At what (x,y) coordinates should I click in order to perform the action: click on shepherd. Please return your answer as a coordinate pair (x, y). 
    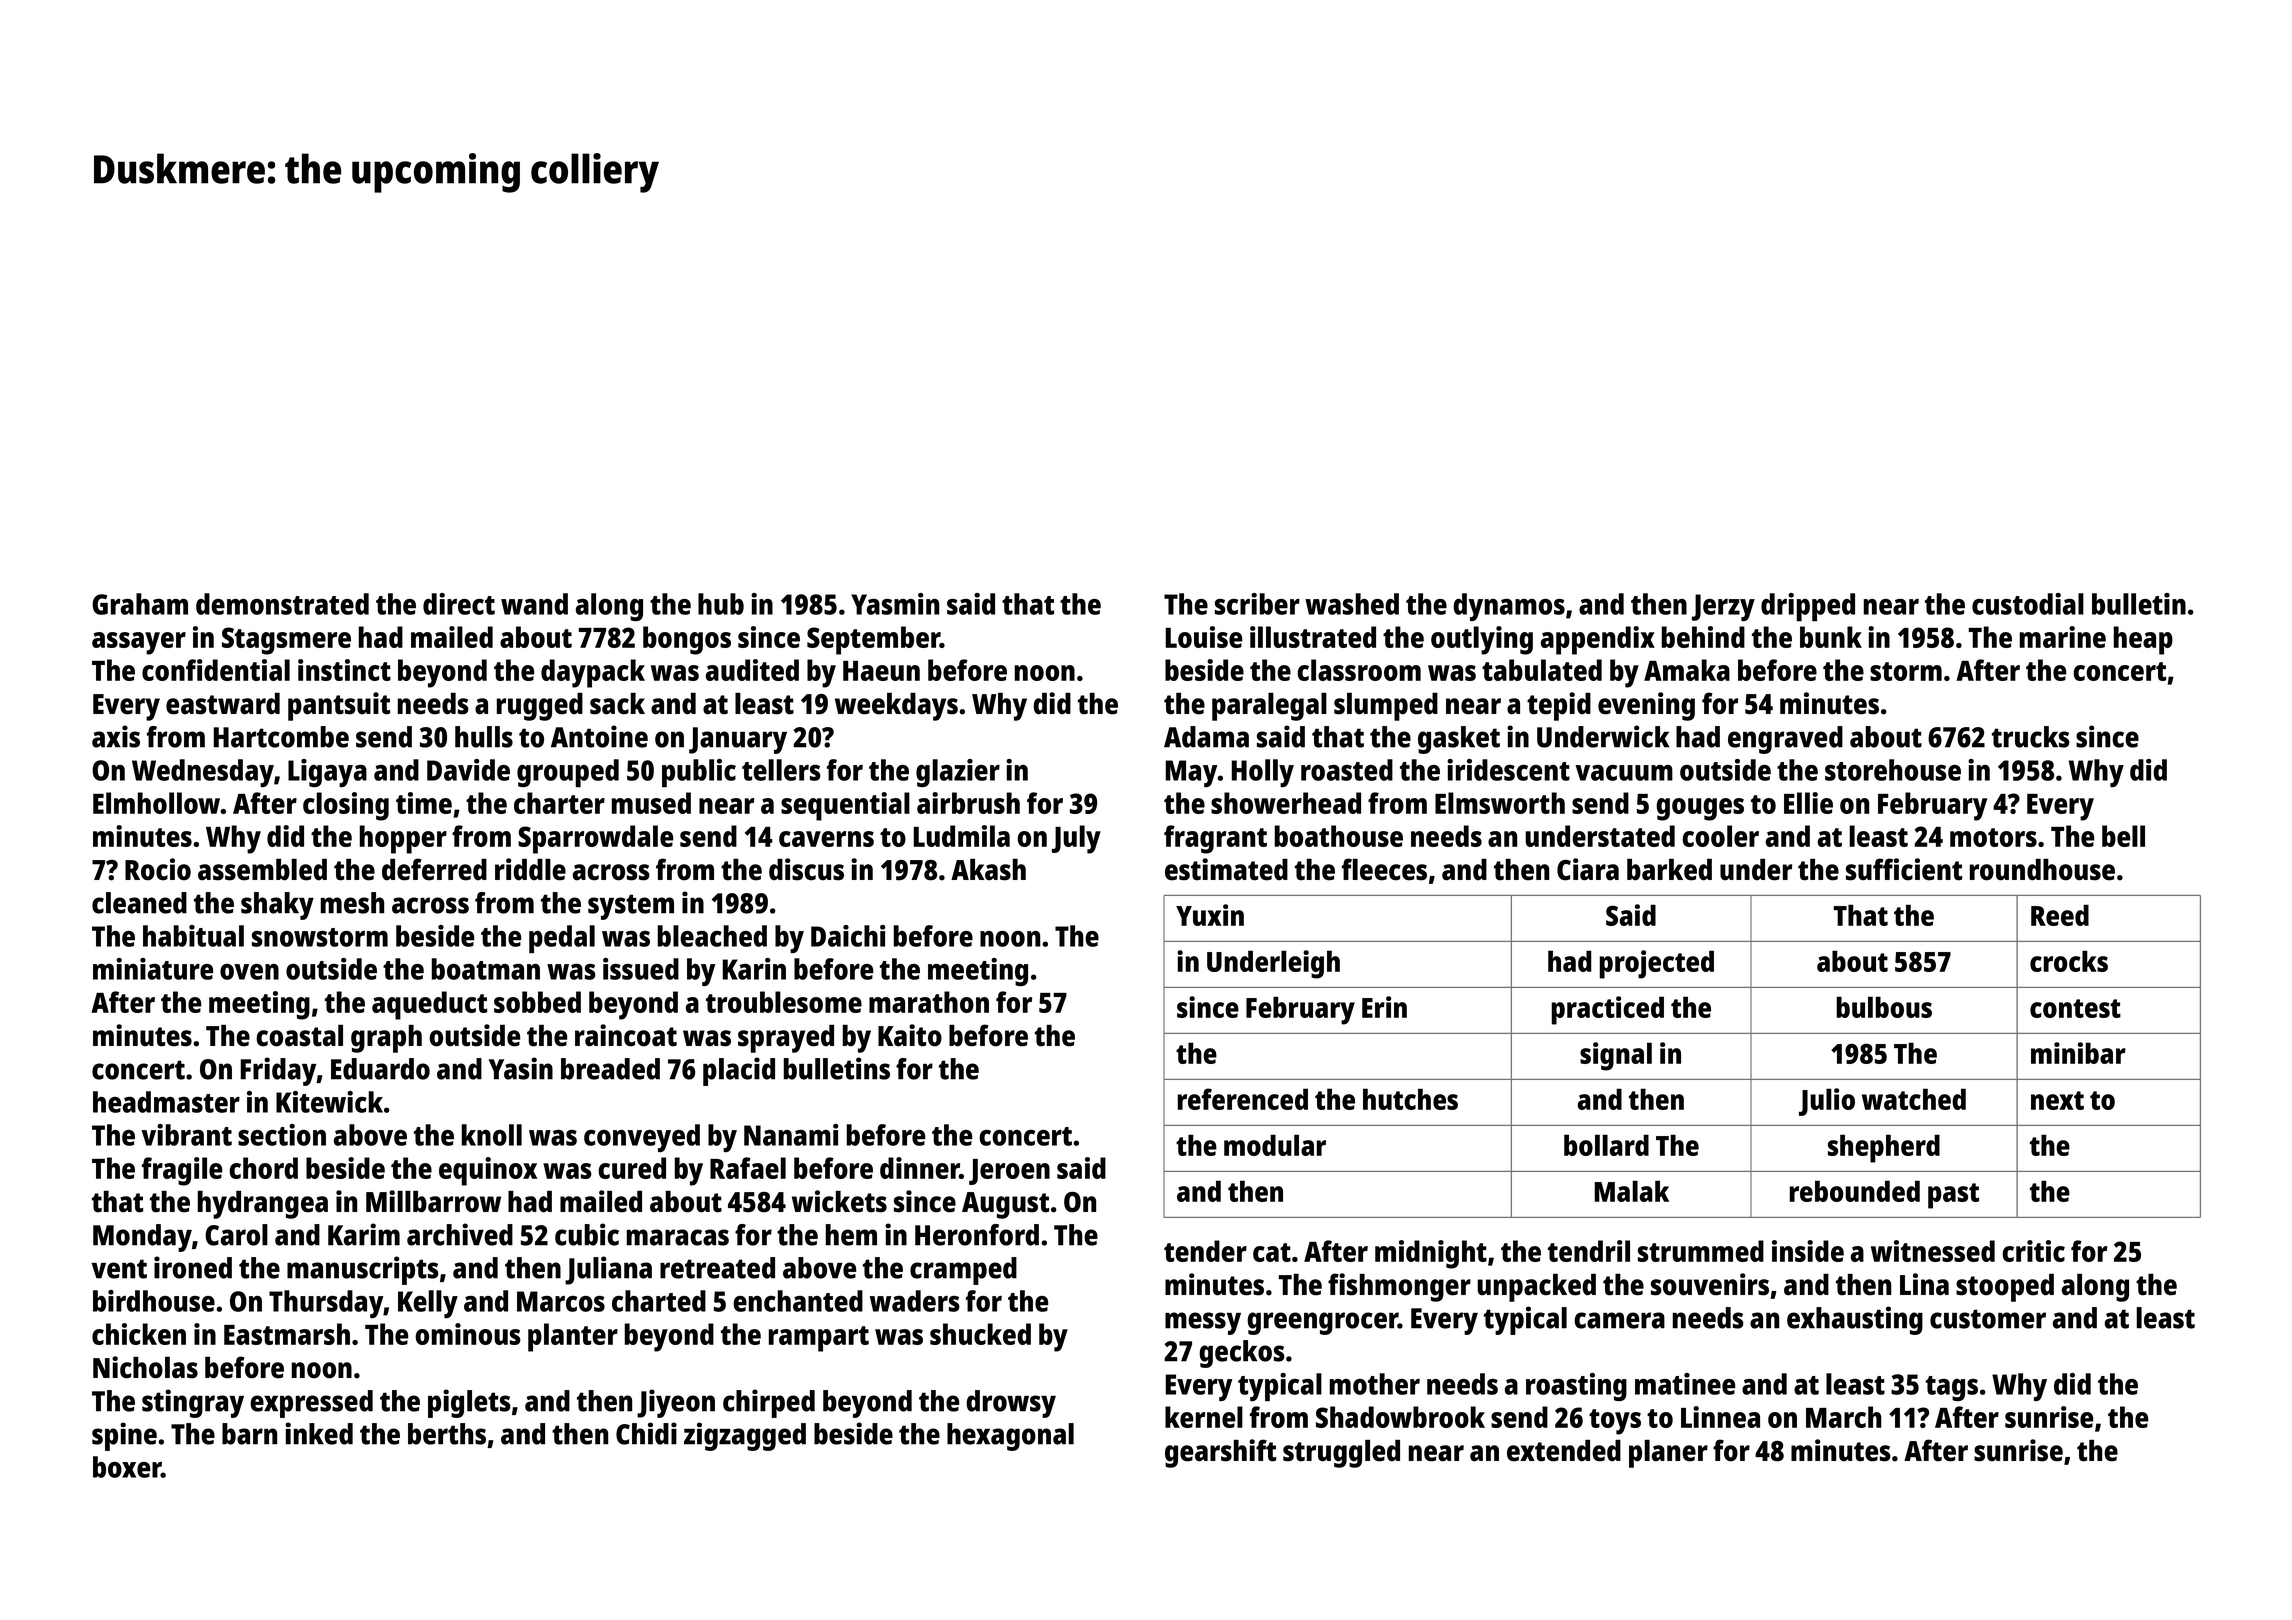
    Looking at the image, I should click on (1884, 1148).
